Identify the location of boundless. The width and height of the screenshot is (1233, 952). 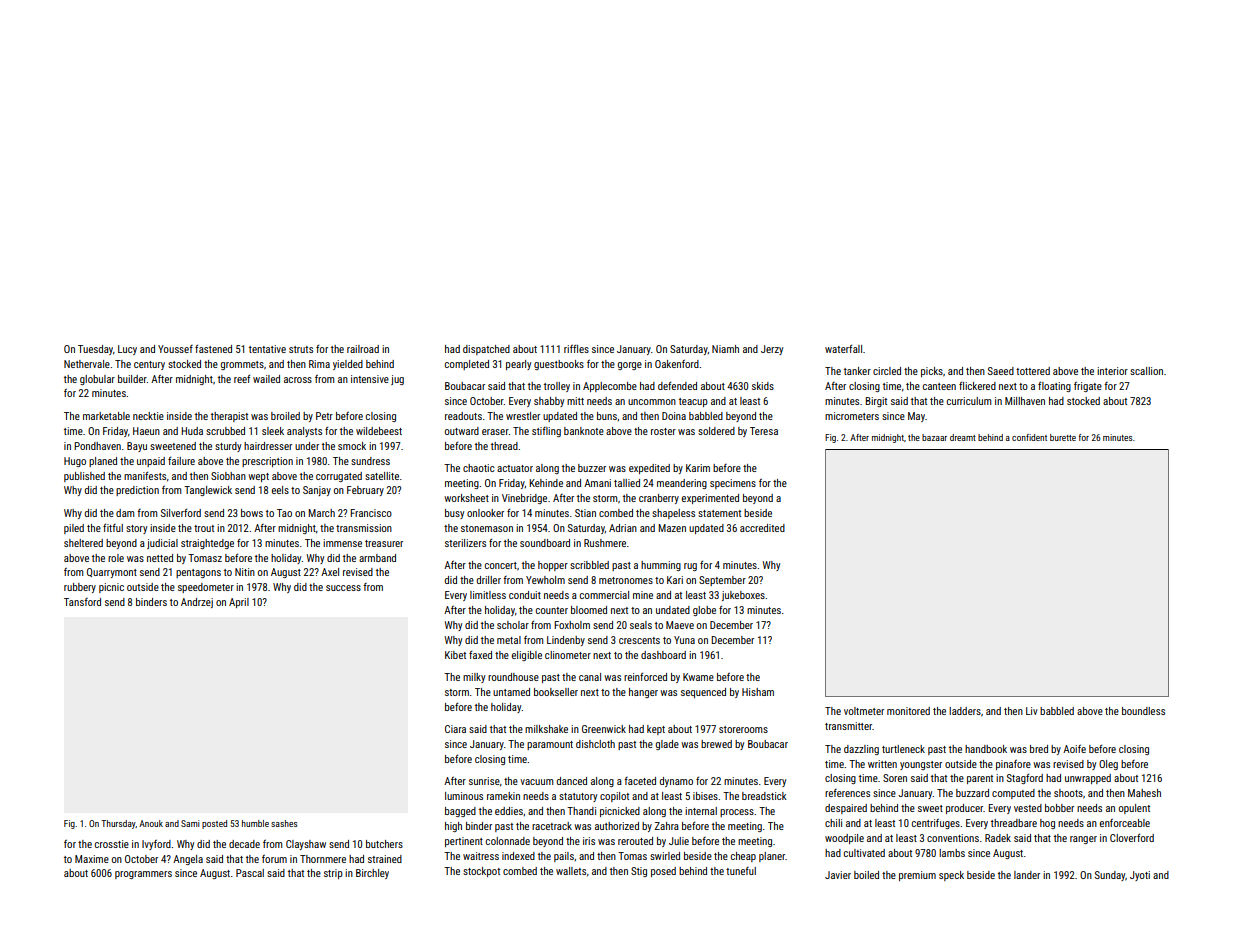
(1143, 711).
